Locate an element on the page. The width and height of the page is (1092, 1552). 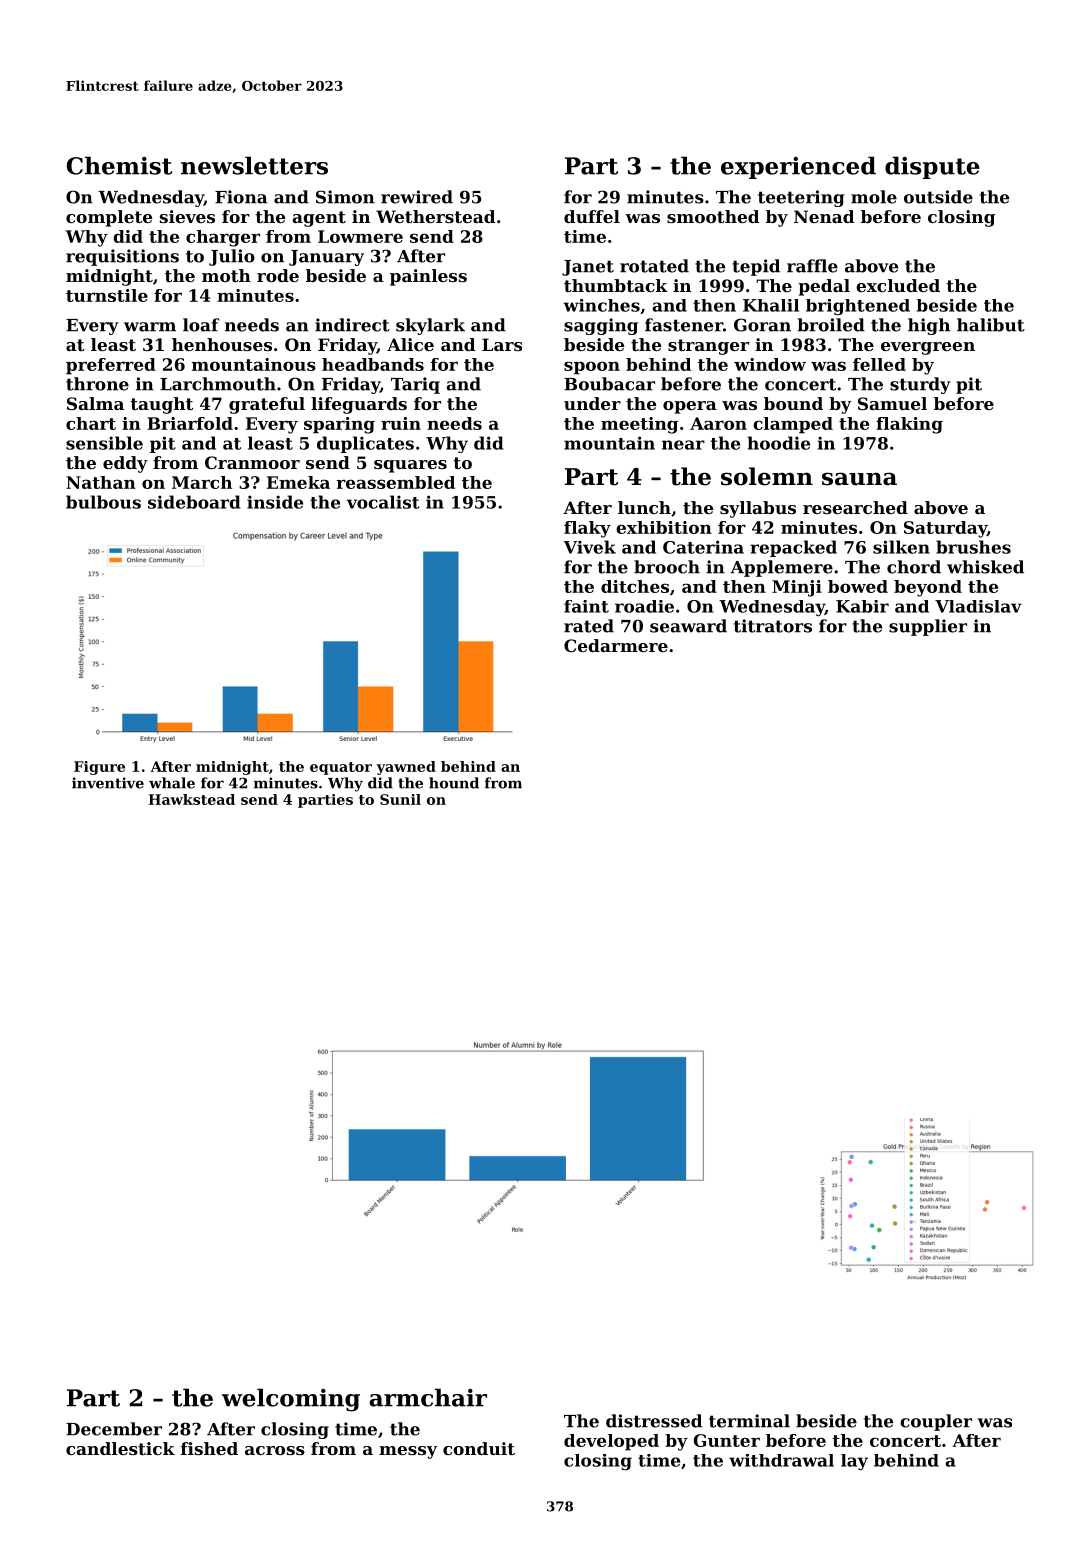
Samuel is located at coordinates (892, 403).
